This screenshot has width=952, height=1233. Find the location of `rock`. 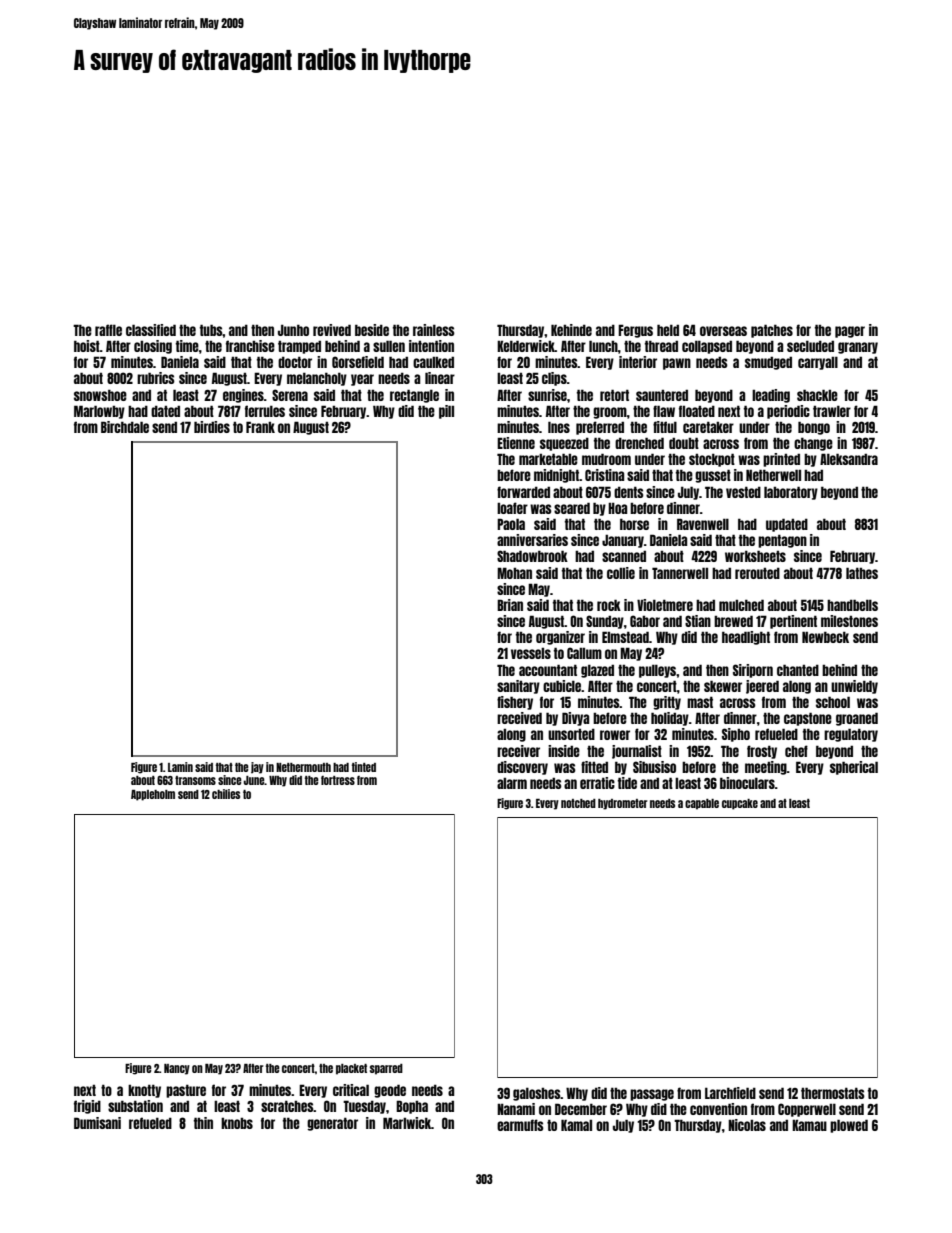

rock is located at coordinates (609, 605).
